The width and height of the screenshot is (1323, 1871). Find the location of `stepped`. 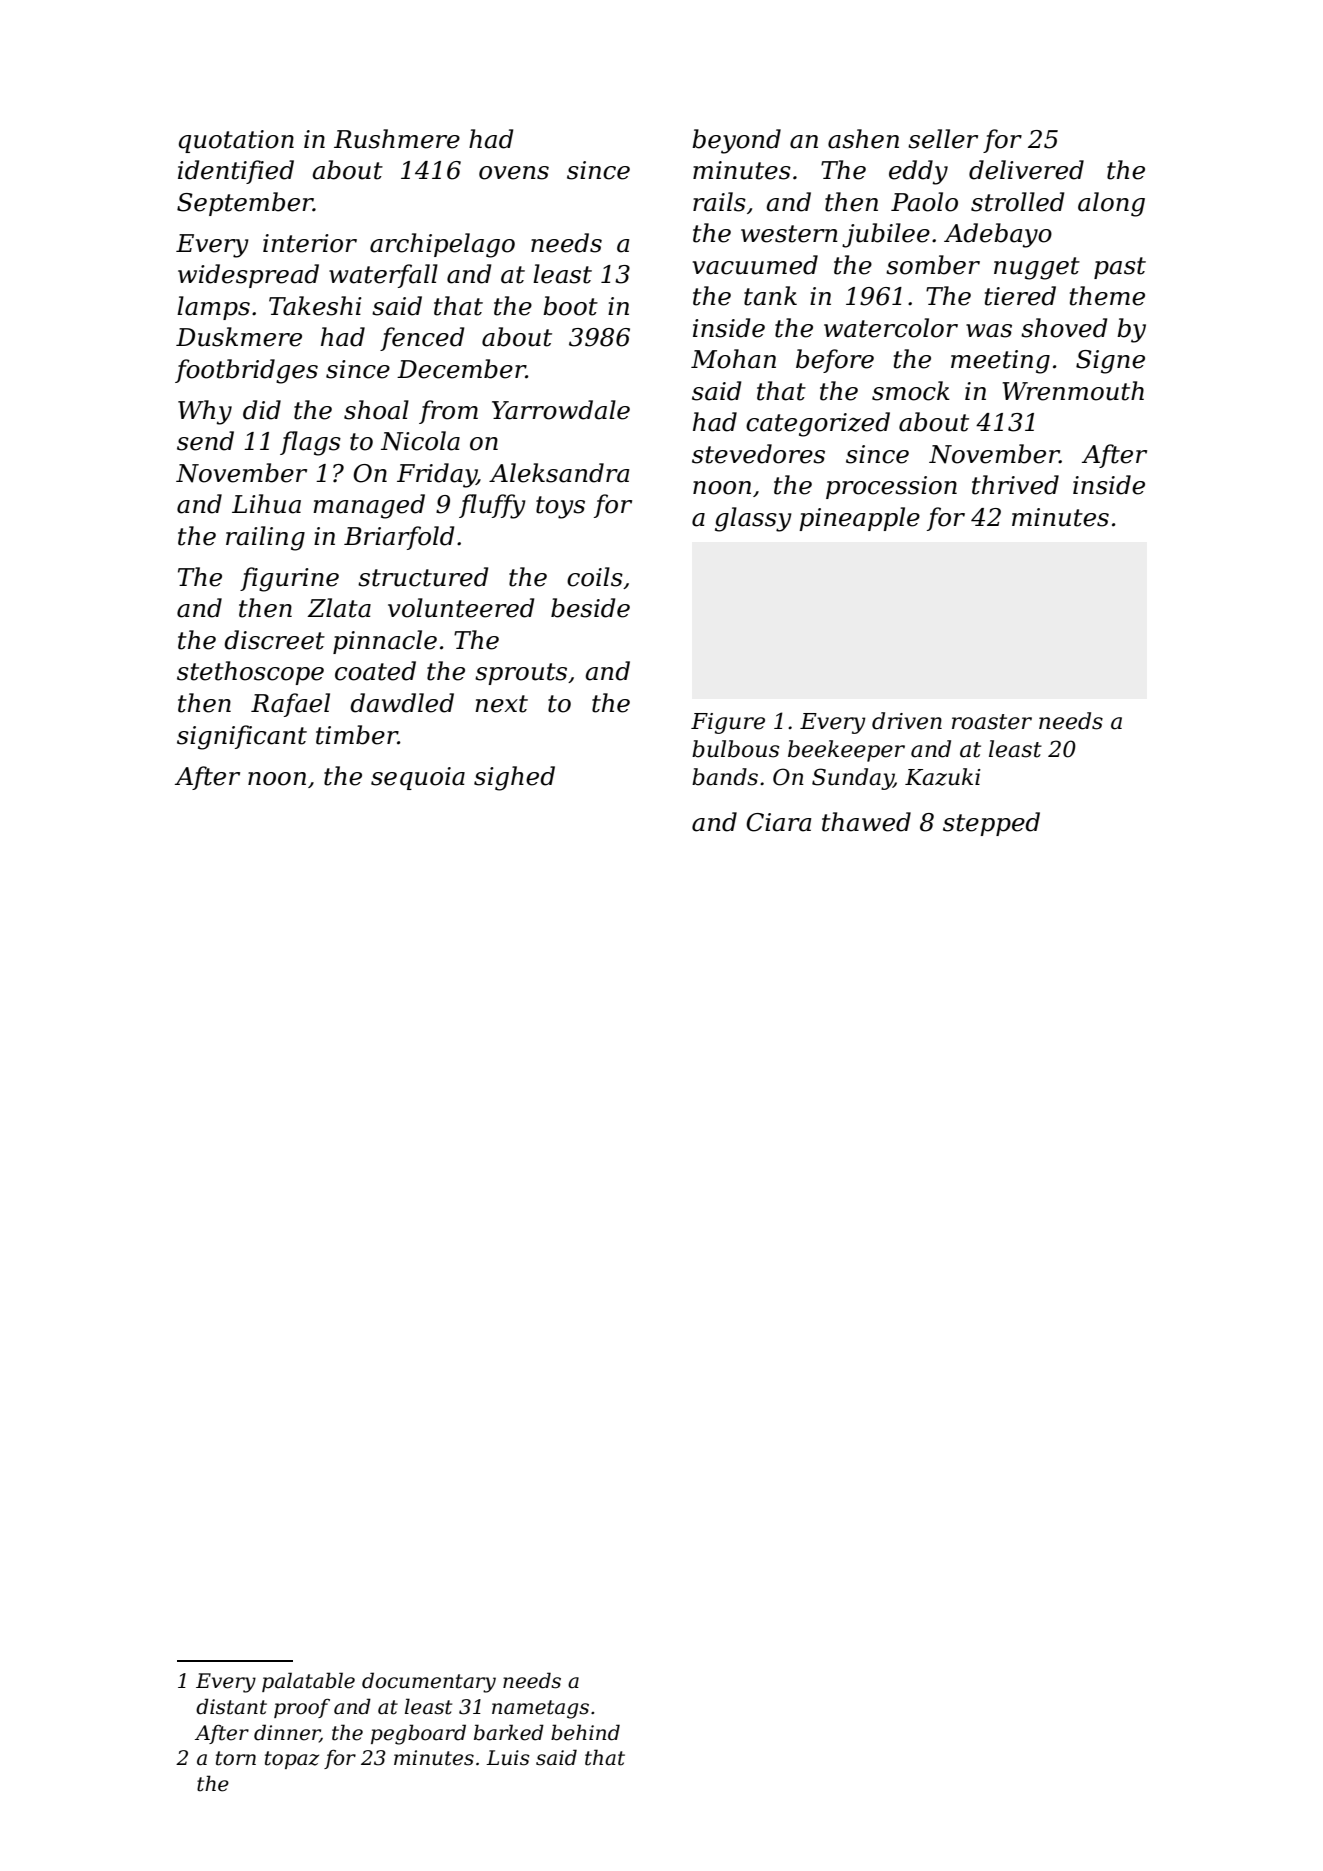

stepped is located at coordinates (991, 824).
